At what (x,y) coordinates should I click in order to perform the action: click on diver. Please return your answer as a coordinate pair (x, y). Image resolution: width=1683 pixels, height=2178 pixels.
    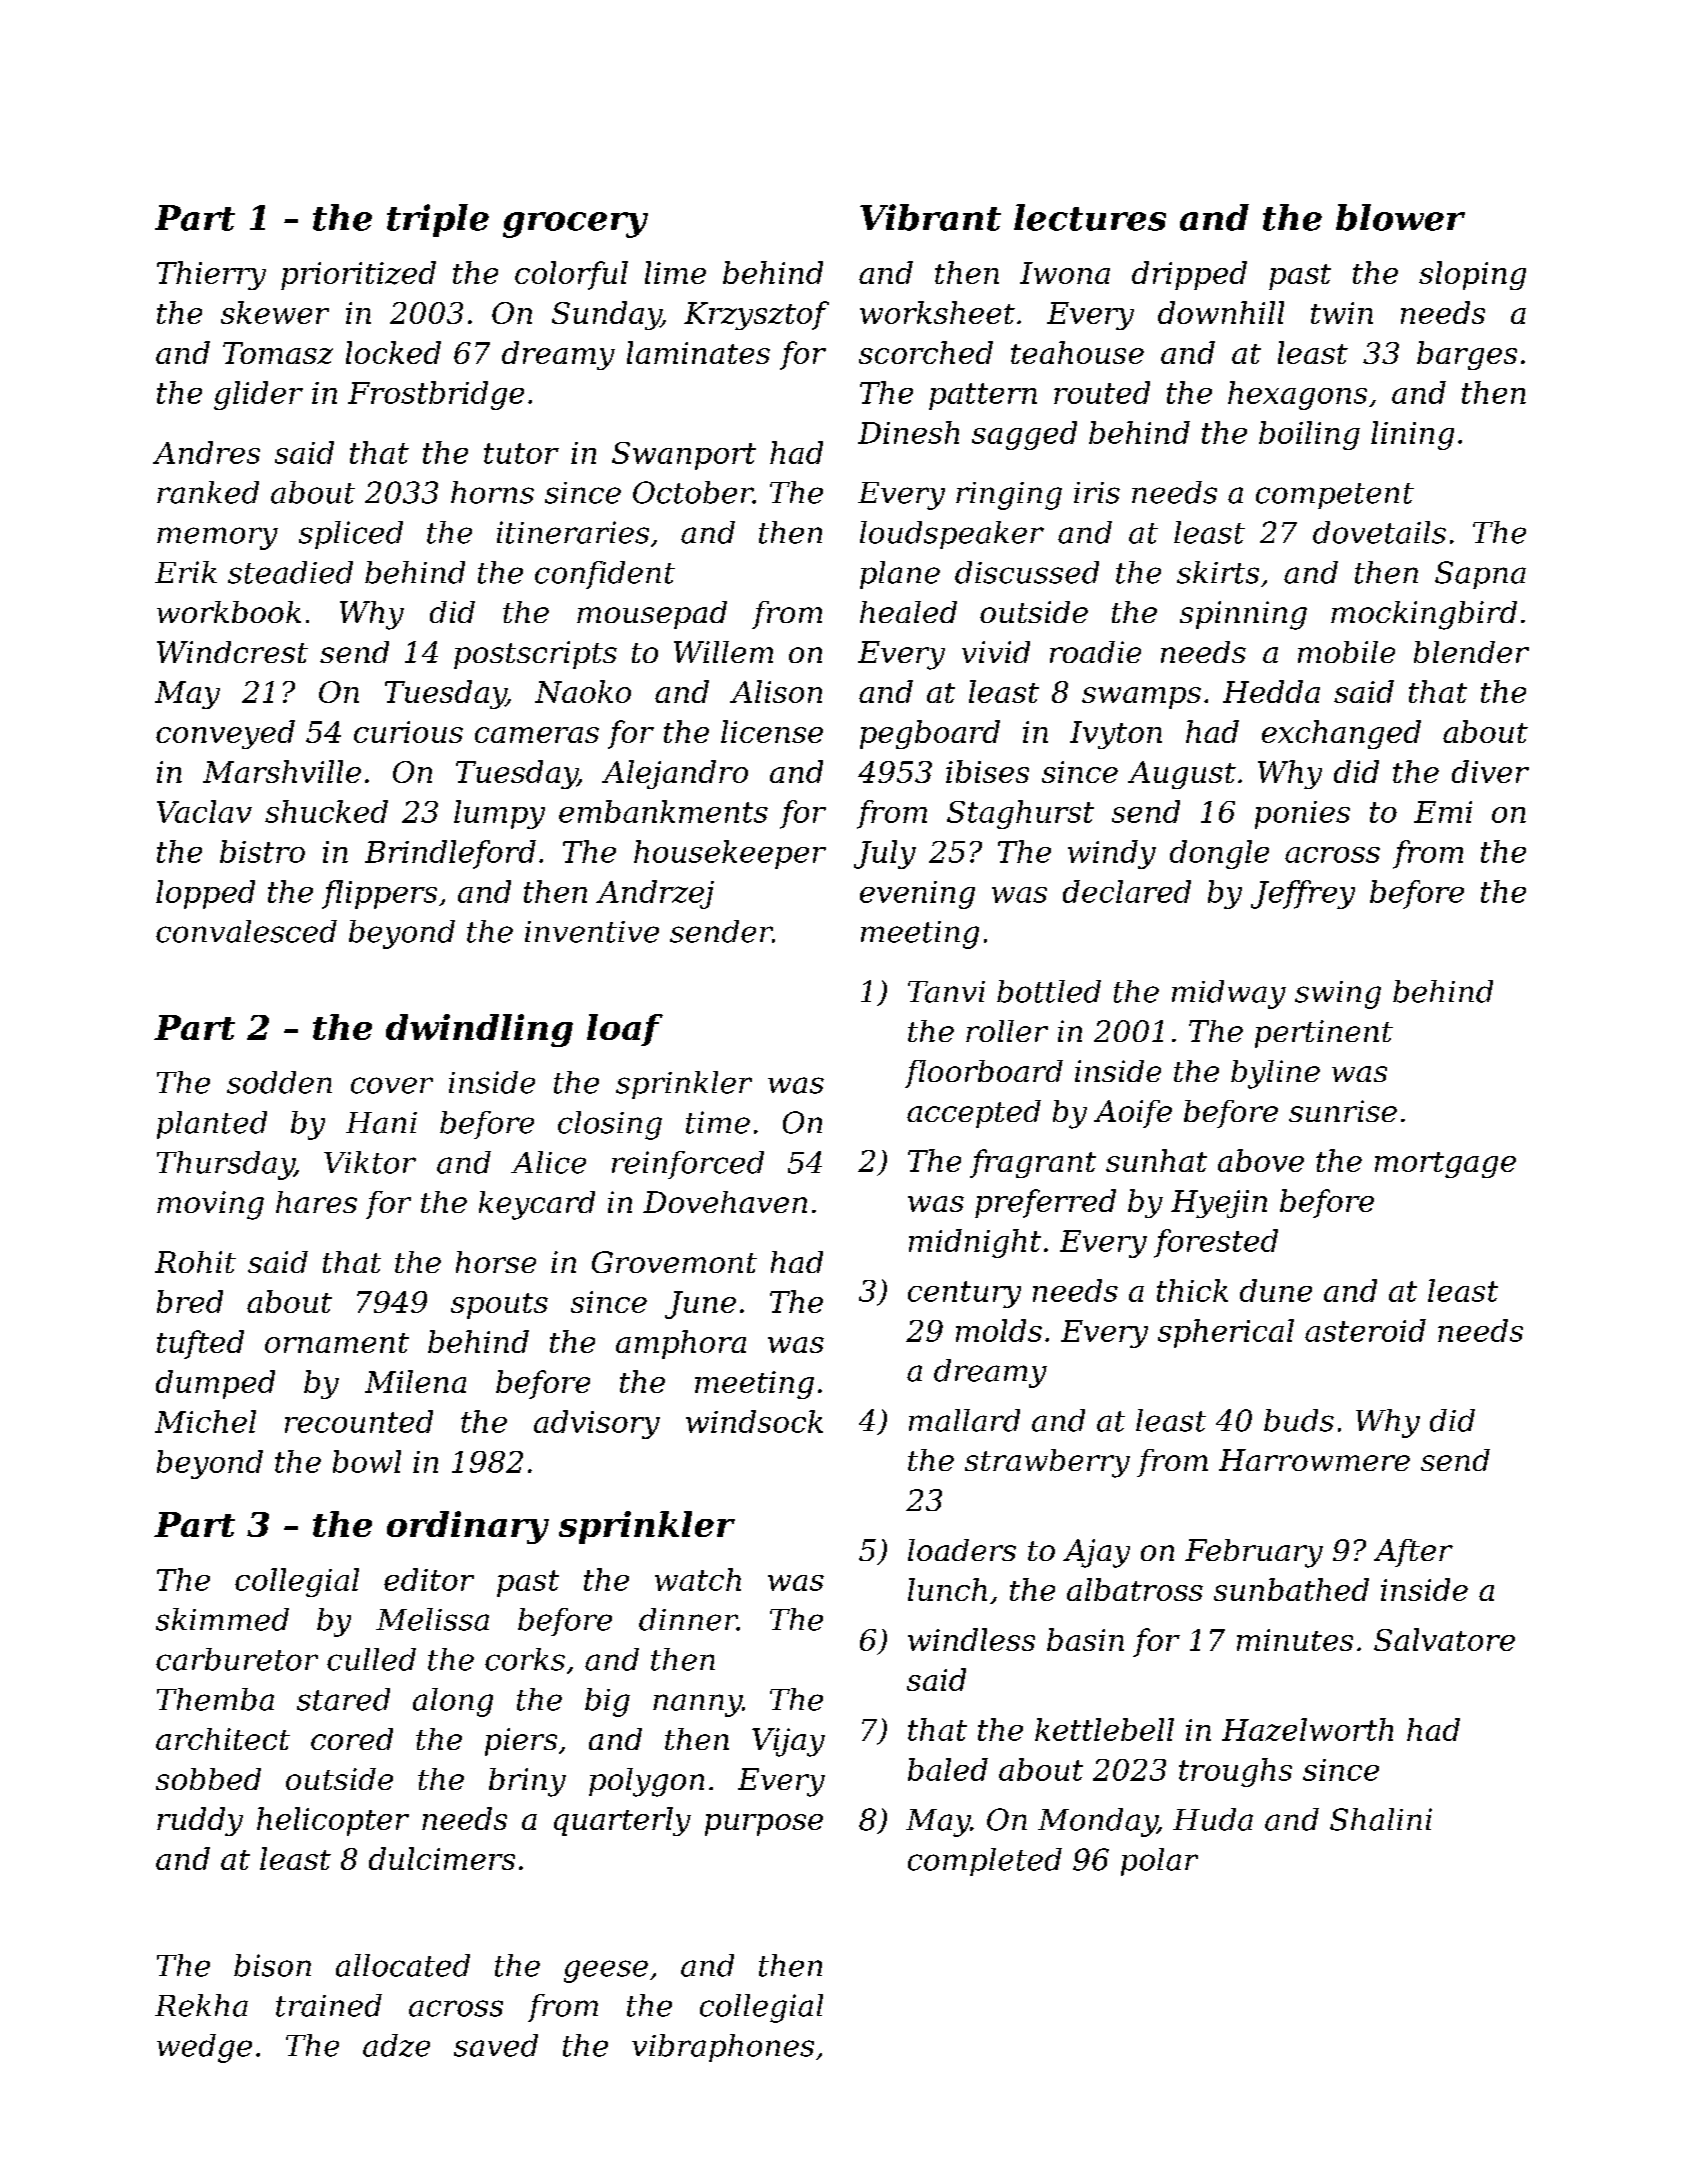
    Looking at the image, I should click on (1490, 771).
